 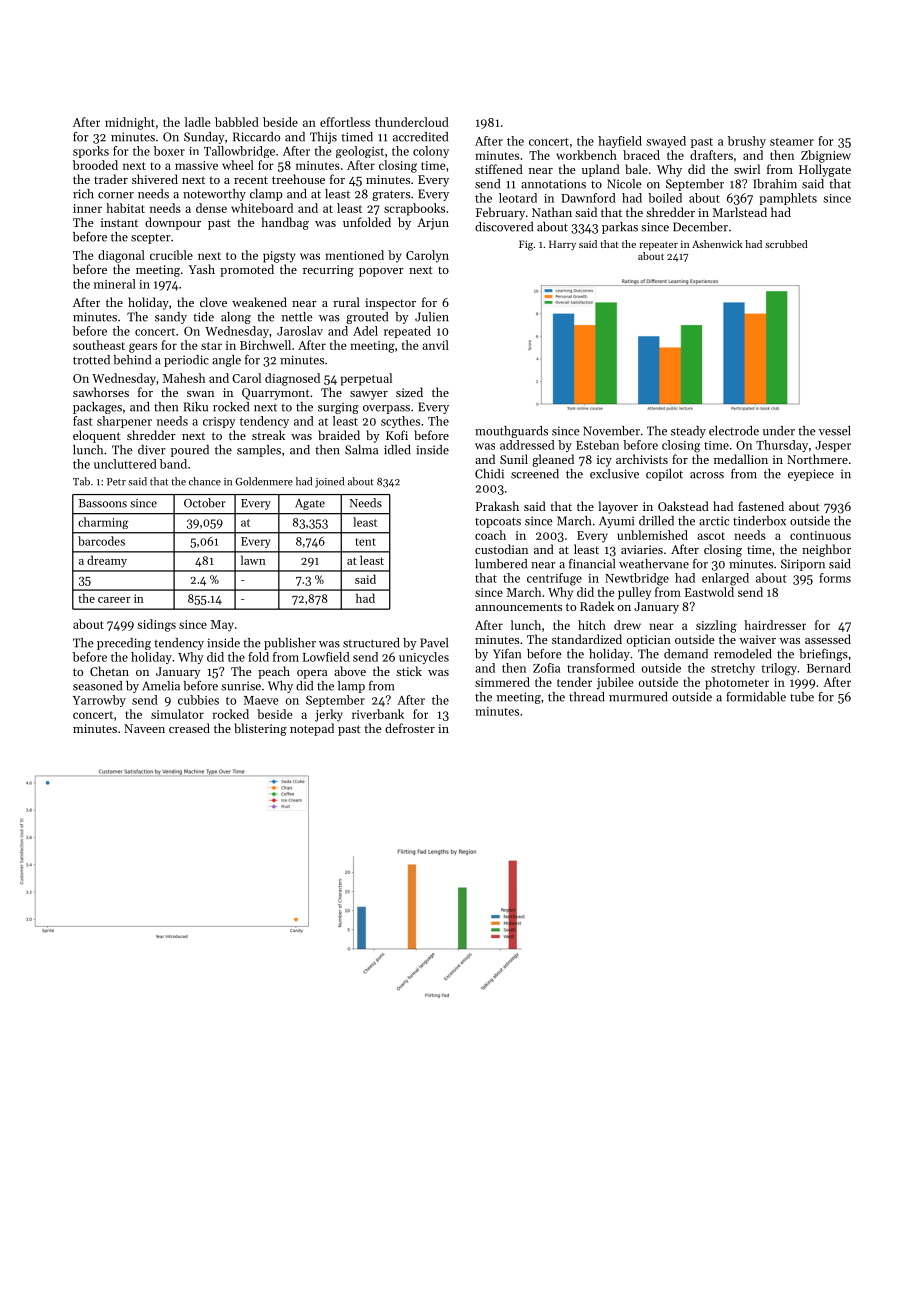 What do you see at coordinates (759, 521) in the screenshot?
I see `tinderbox` at bounding box center [759, 521].
